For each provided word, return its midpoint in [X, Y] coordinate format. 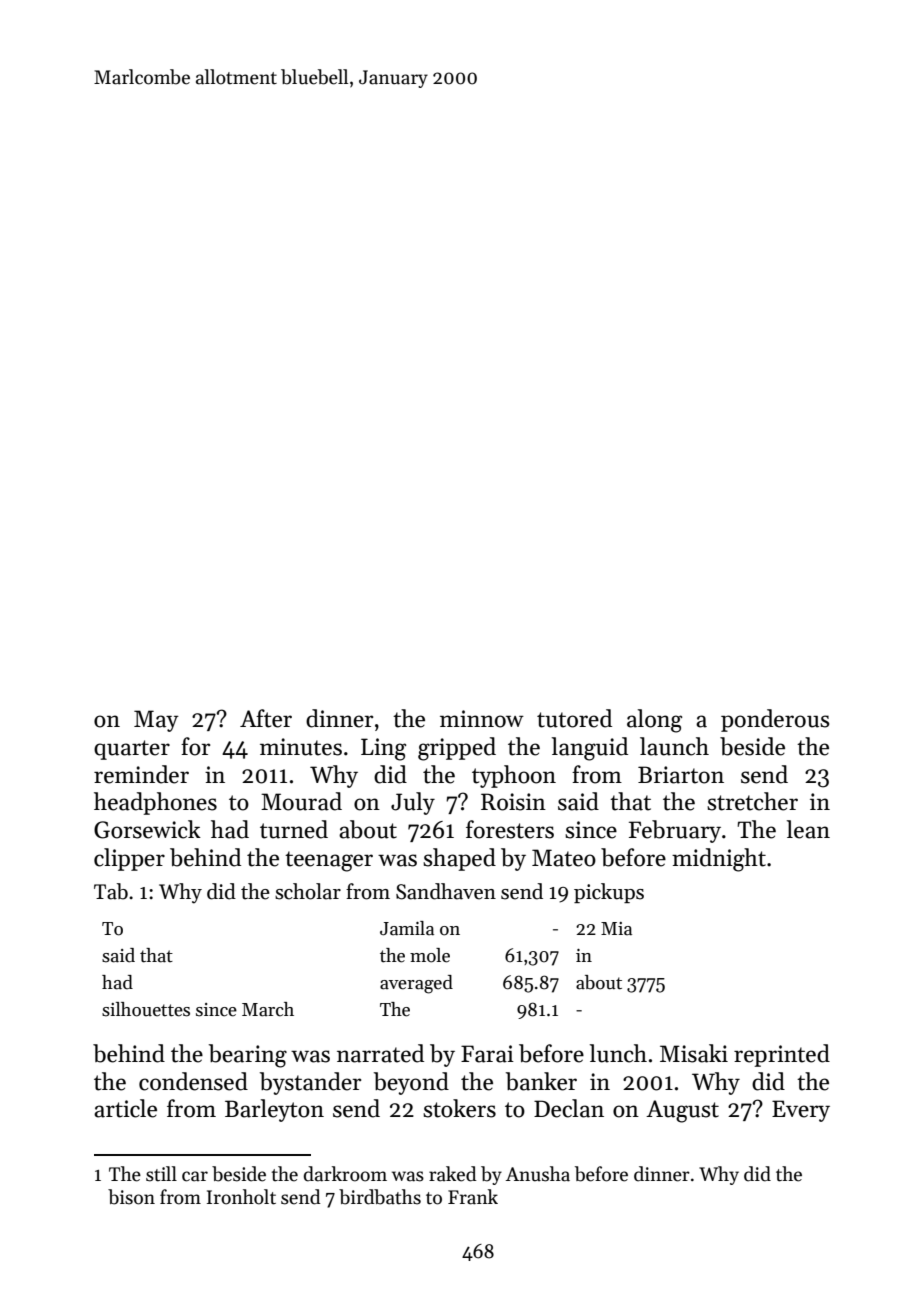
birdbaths [380, 1197]
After [266, 718]
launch [674, 746]
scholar [308, 891]
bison [131, 1197]
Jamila [407, 928]
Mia [616, 929]
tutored [574, 718]
